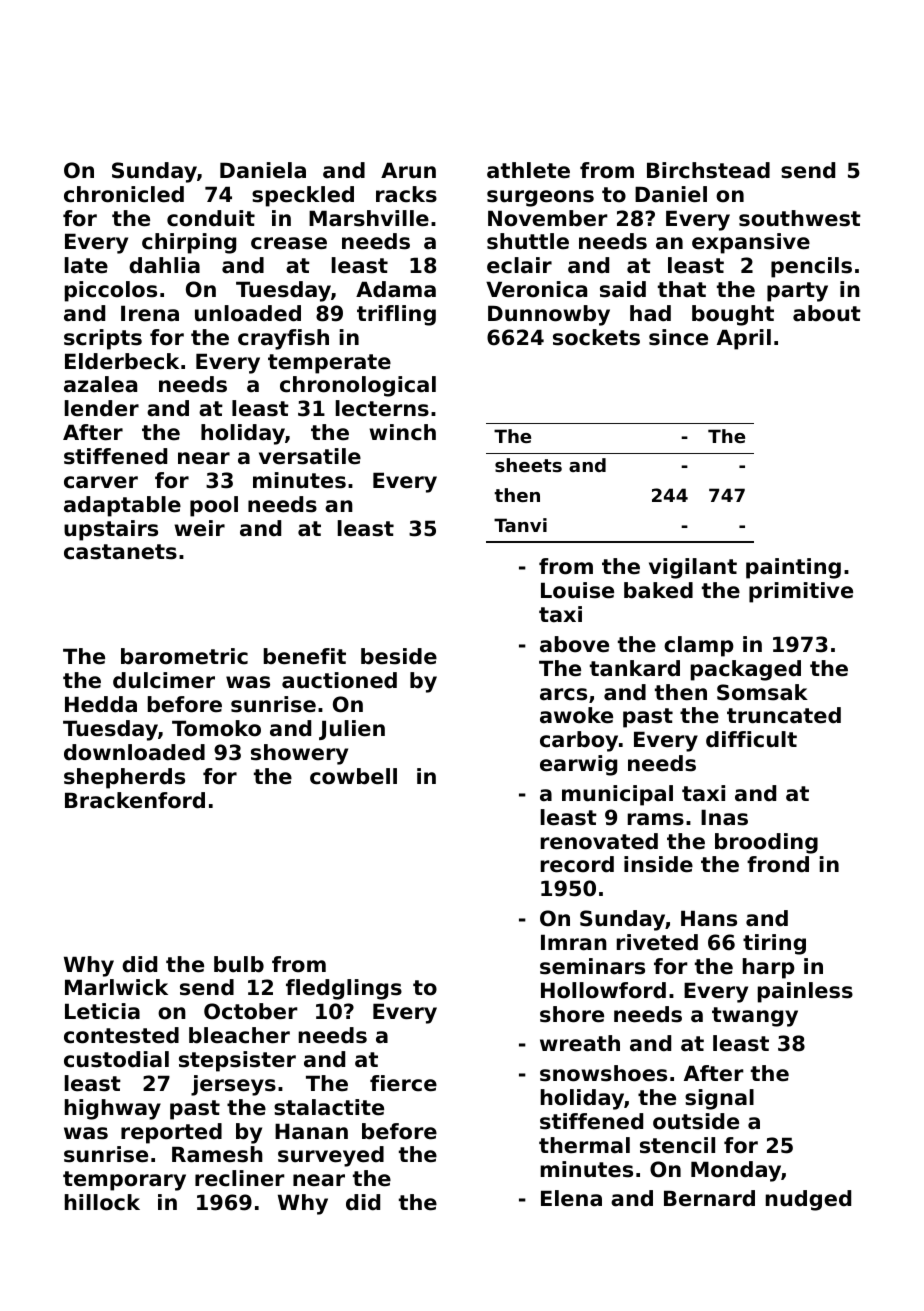 This page has width=924, height=1311. I want to click on since, so click(678, 337).
